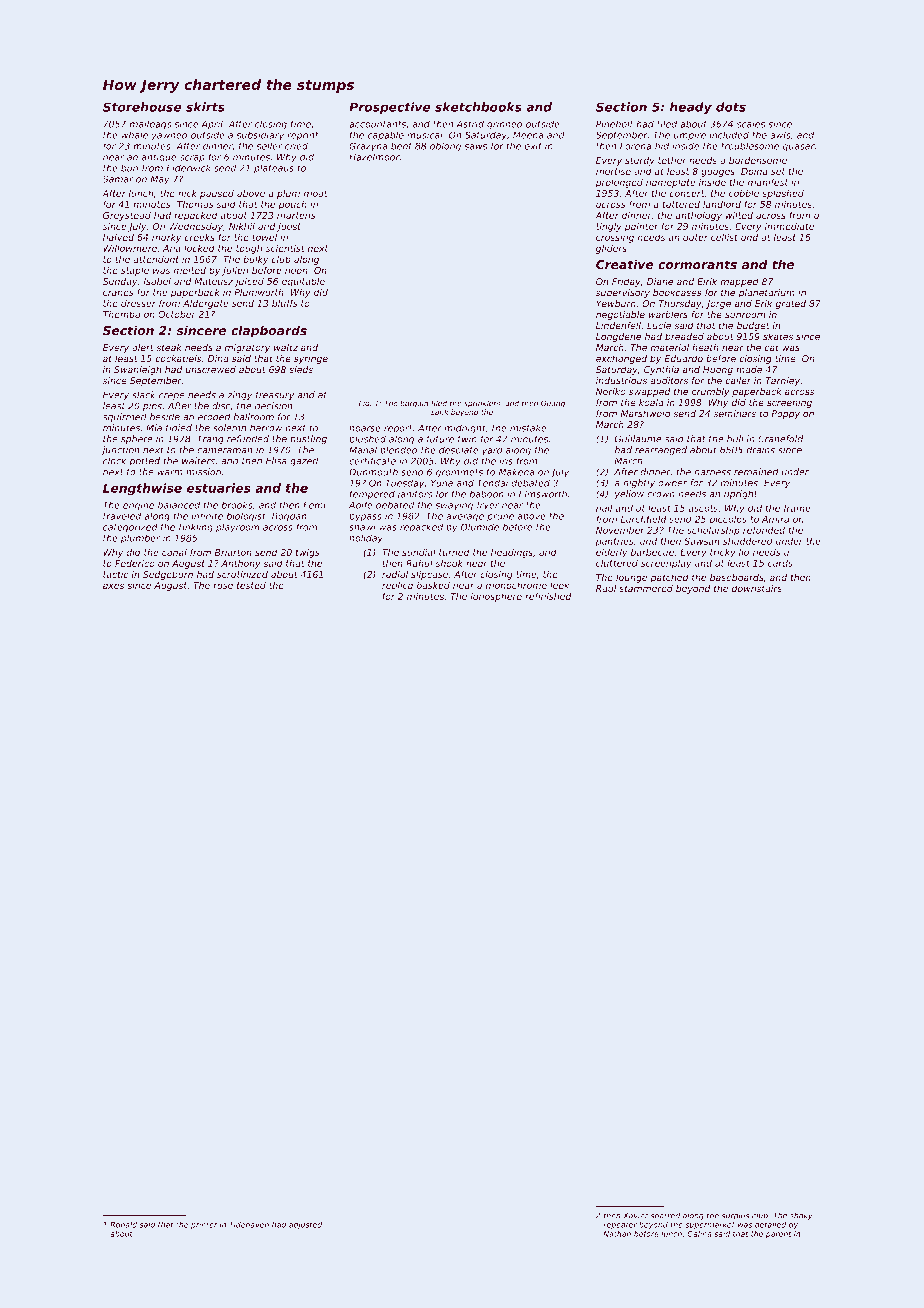 The image size is (924, 1308). I want to click on nameplate, so click(671, 183).
